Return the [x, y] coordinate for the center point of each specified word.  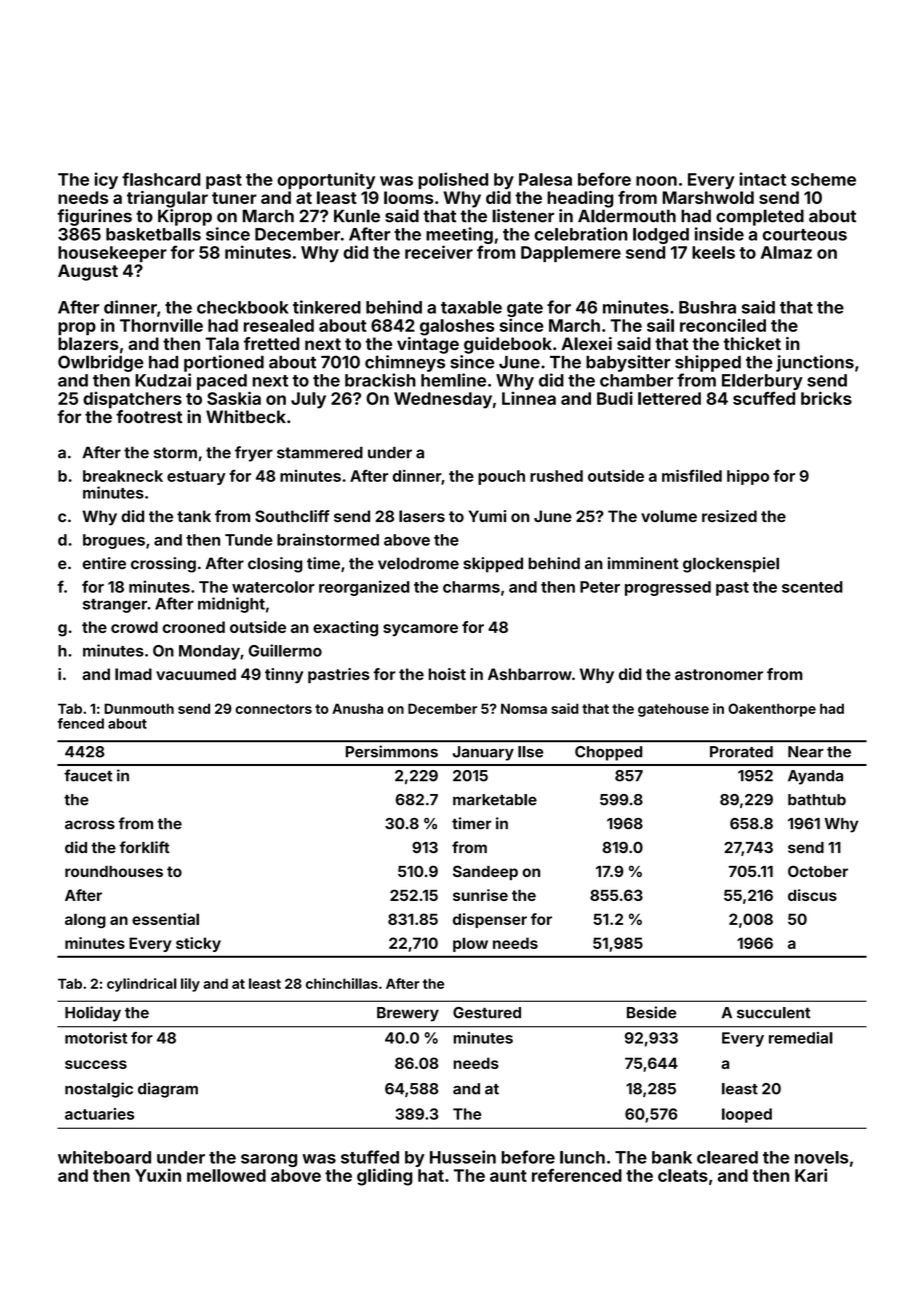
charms [471, 587]
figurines [94, 217]
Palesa [545, 179]
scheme [823, 179]
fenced [80, 723]
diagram [168, 1090]
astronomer [719, 674]
